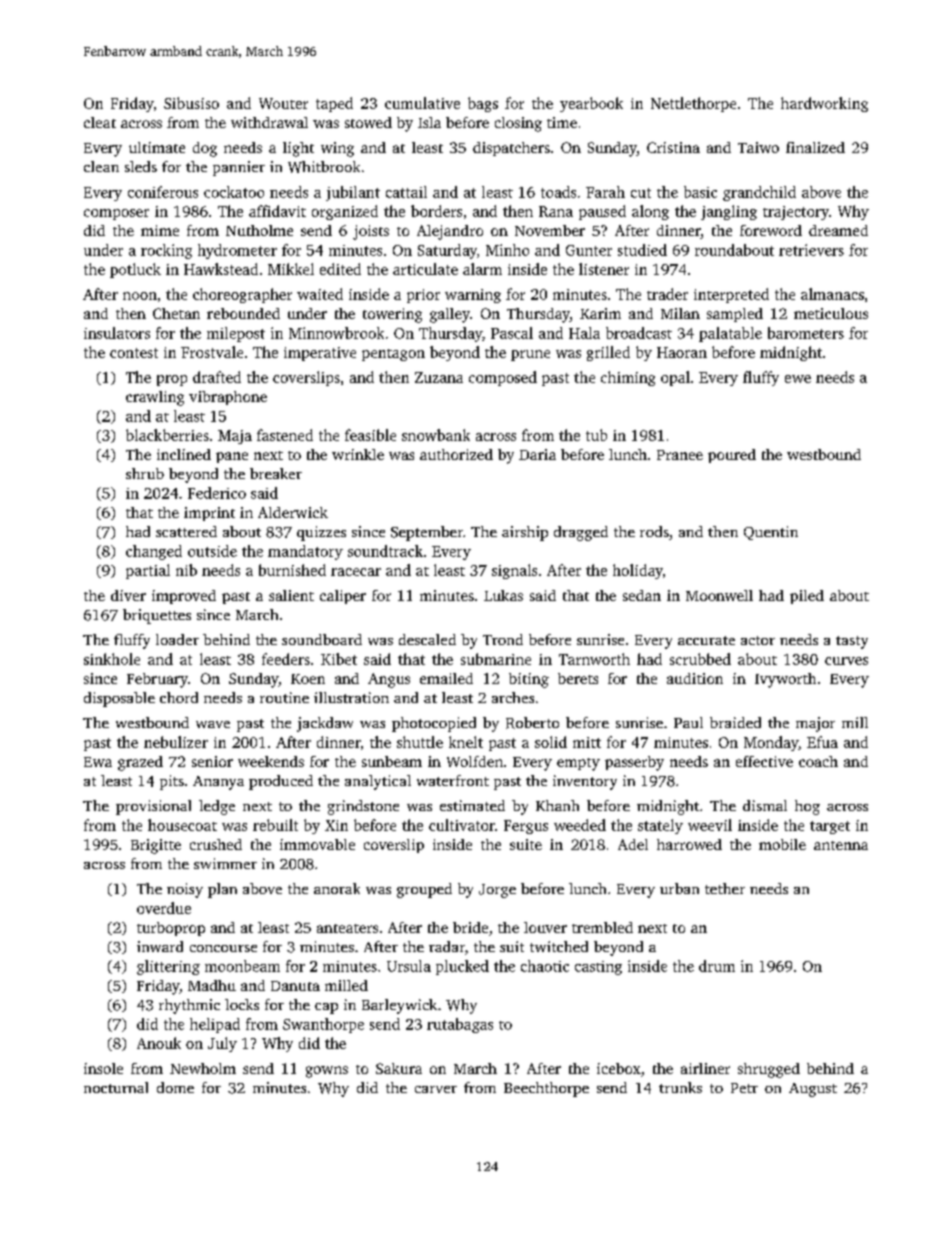 The height and width of the screenshot is (1233, 952). I want to click on dome, so click(175, 1087).
